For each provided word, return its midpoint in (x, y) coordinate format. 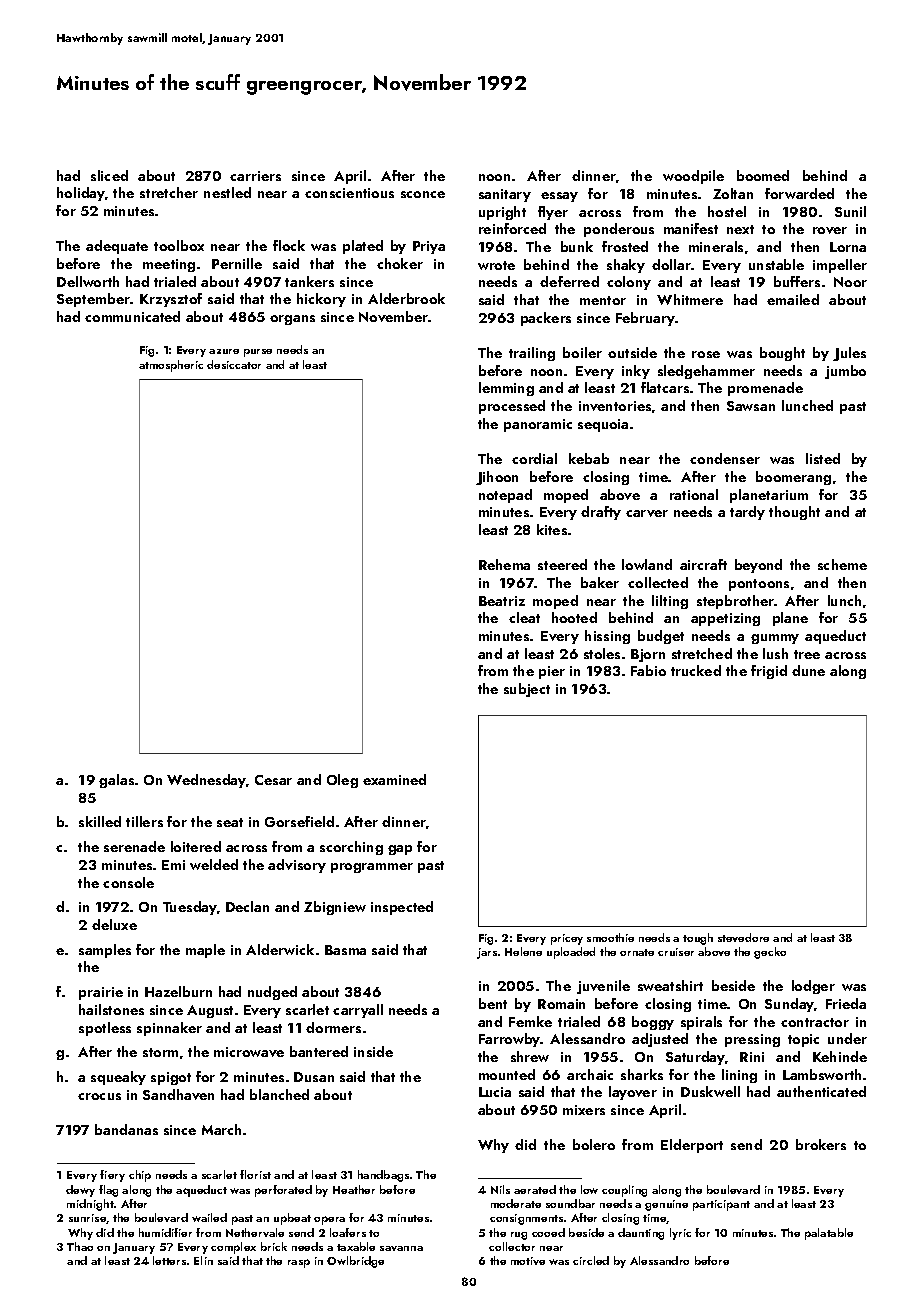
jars (487, 953)
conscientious (349, 193)
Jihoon (497, 478)
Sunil (850, 211)
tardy (747, 513)
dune (808, 670)
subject (527, 690)
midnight (90, 1205)
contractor (815, 1022)
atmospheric (171, 366)
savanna (401, 1248)
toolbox (179, 245)
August (210, 1011)
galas (116, 781)
